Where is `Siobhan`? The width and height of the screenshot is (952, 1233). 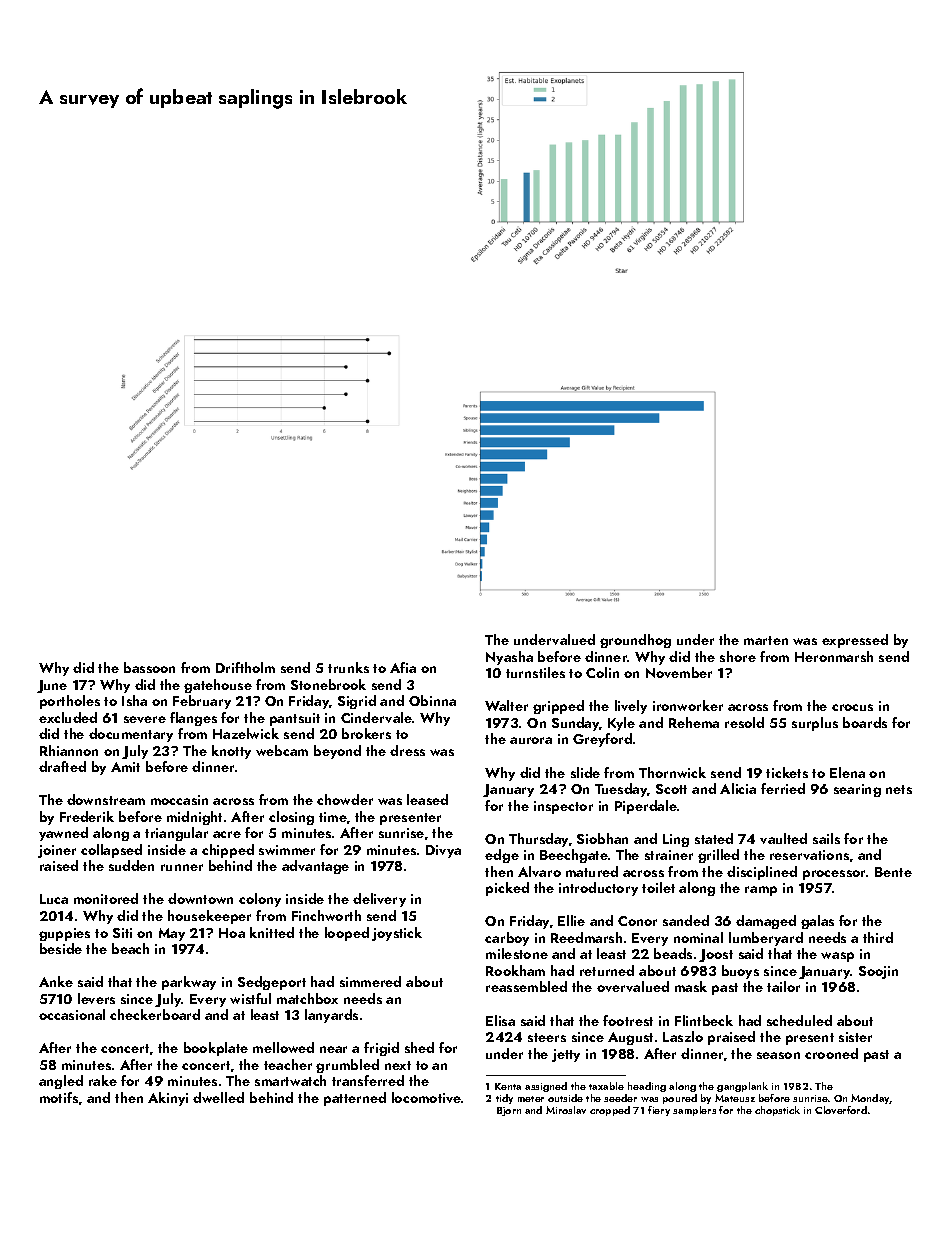
Siobhan is located at coordinates (602, 838).
